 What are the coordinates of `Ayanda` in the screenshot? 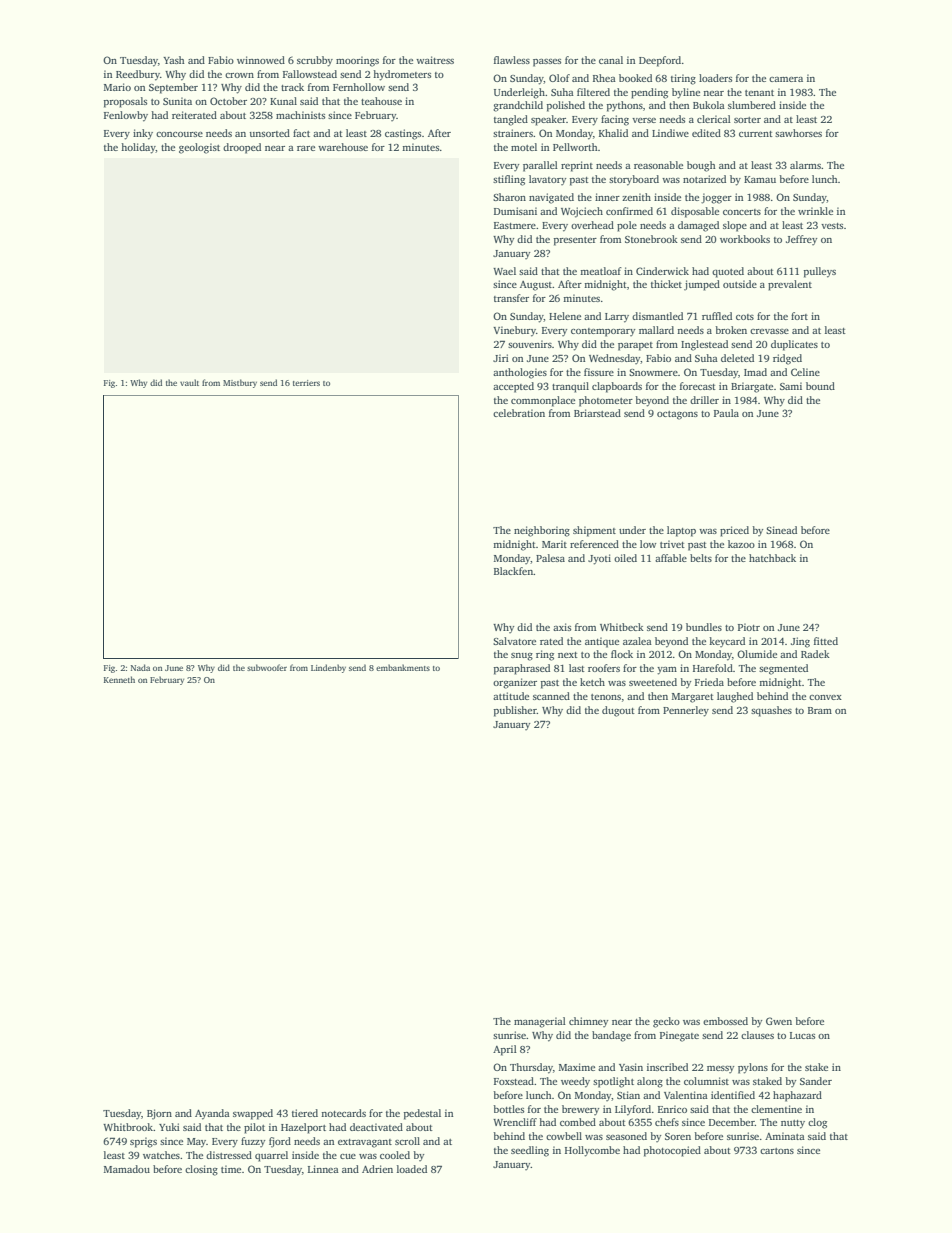 It's located at (212, 1114).
